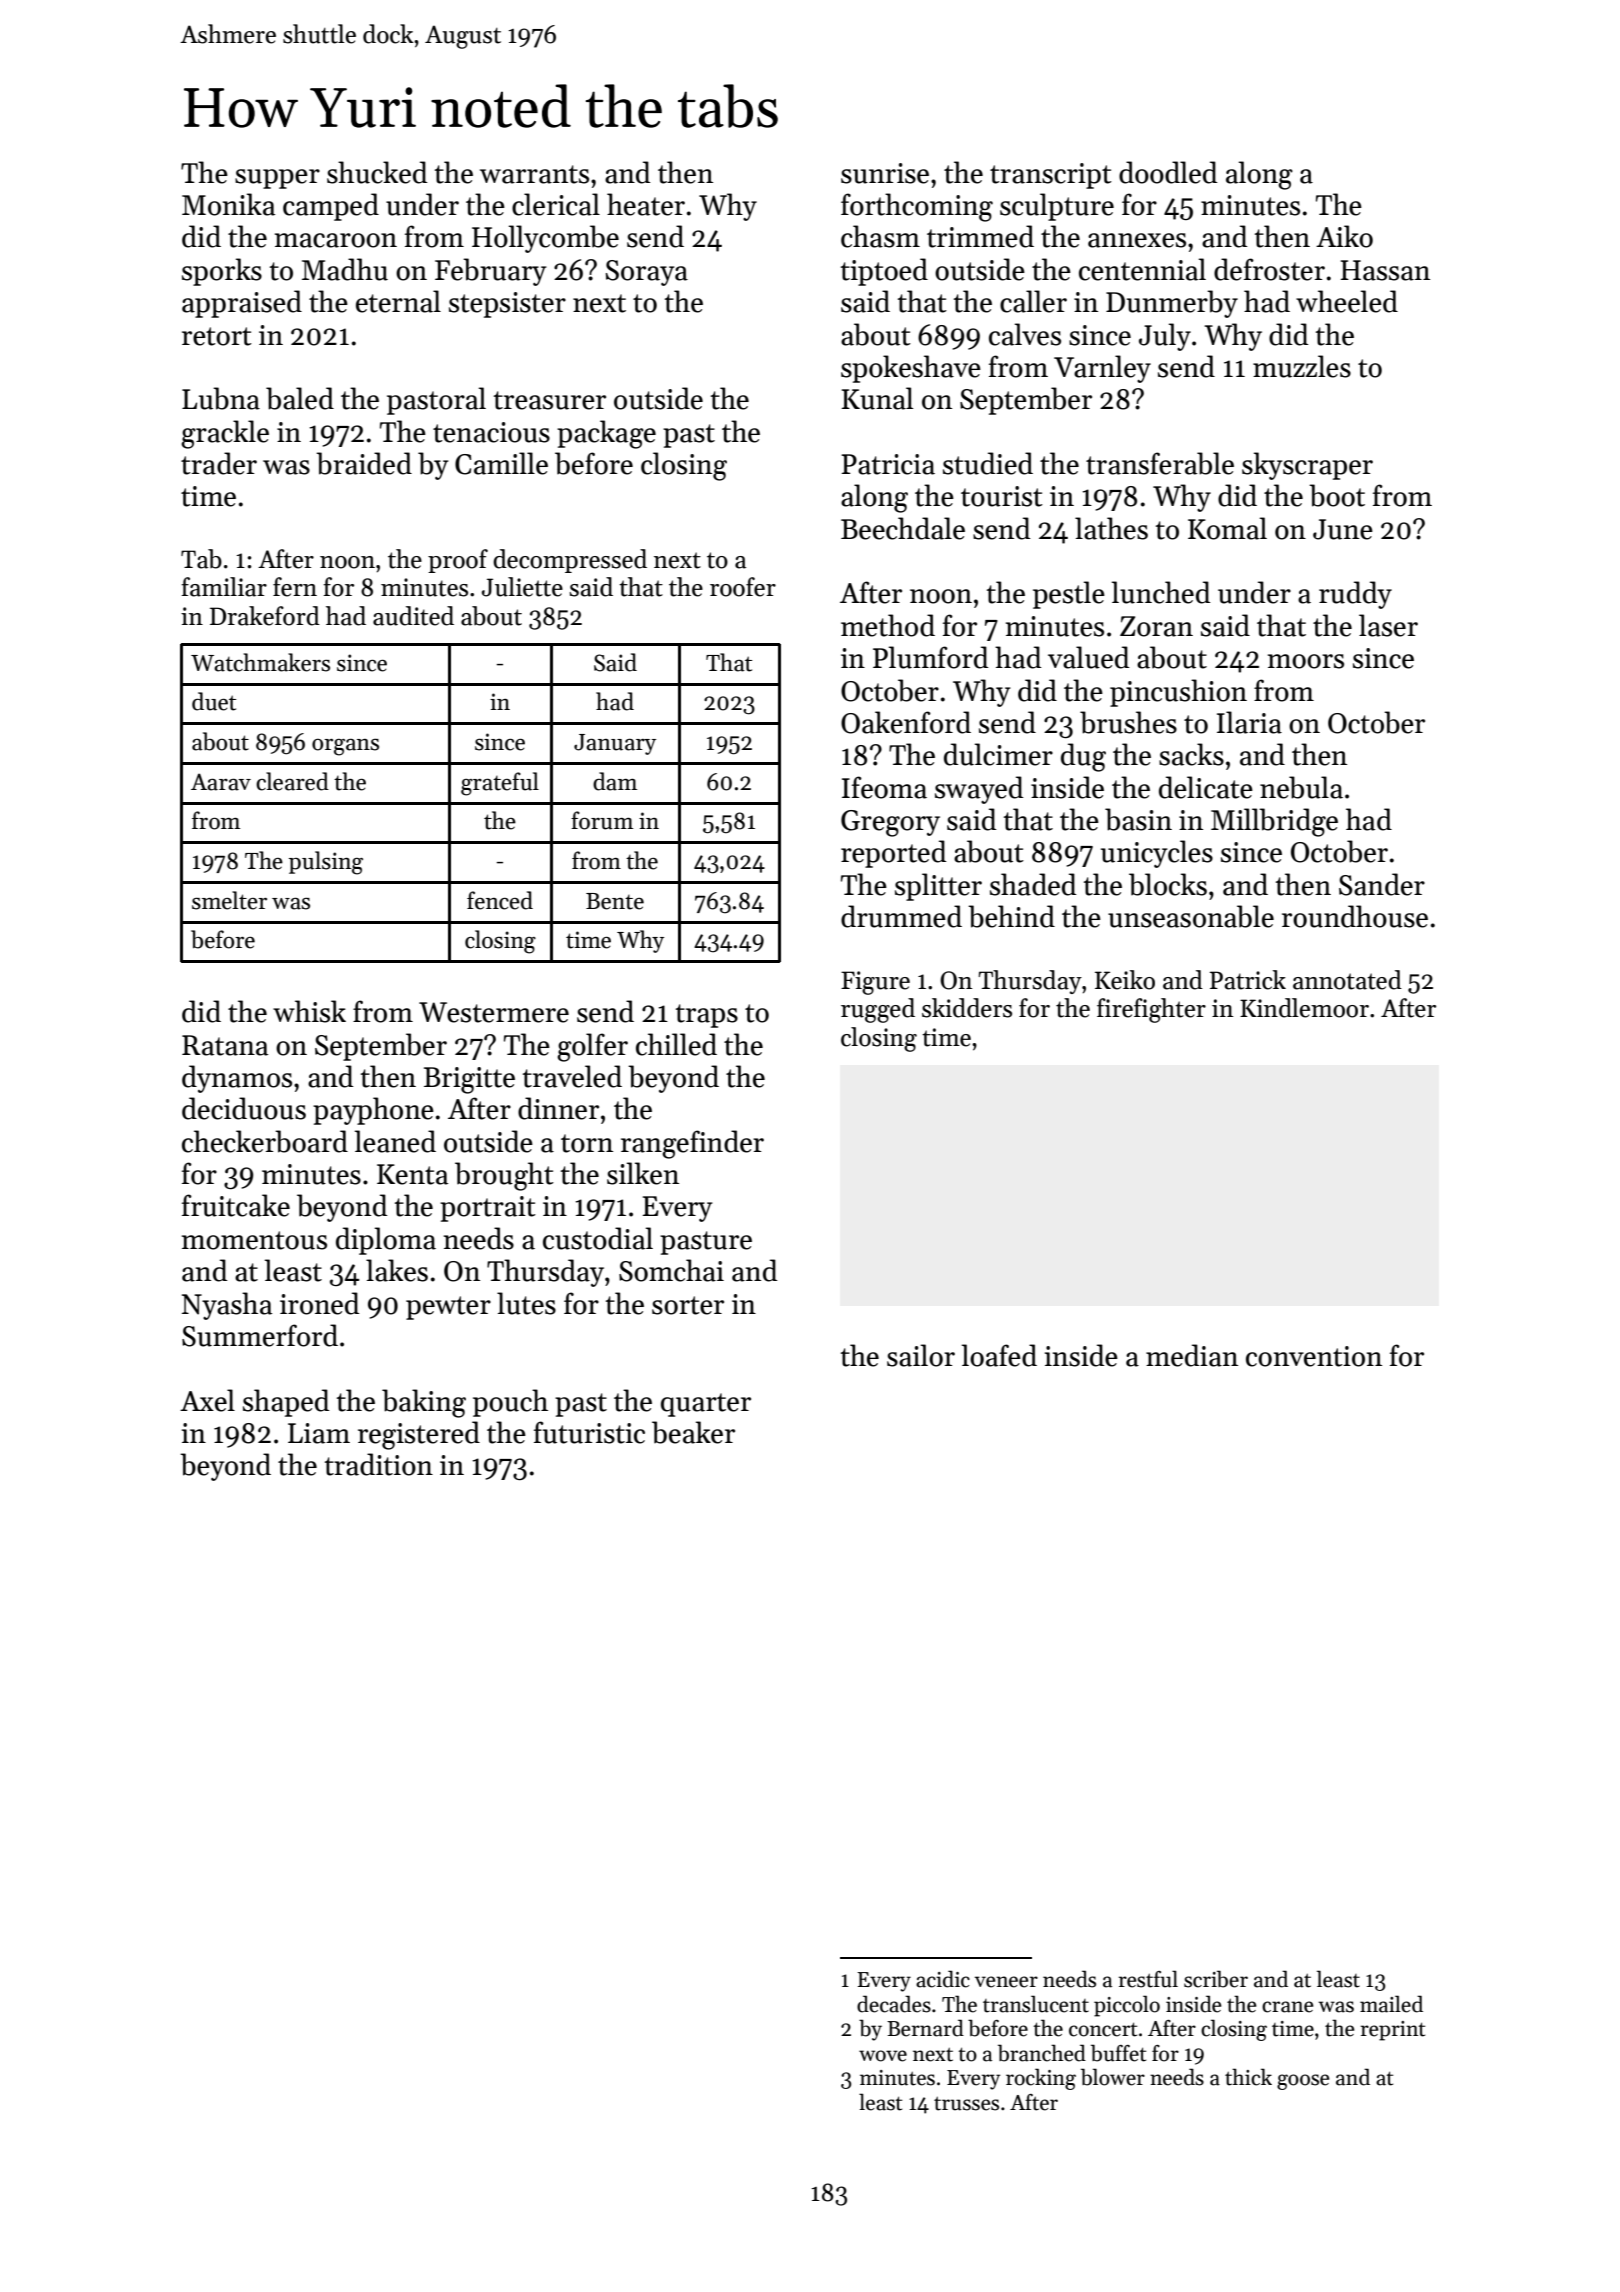  What do you see at coordinates (885, 173) in the page?
I see `sunrise` at bounding box center [885, 173].
